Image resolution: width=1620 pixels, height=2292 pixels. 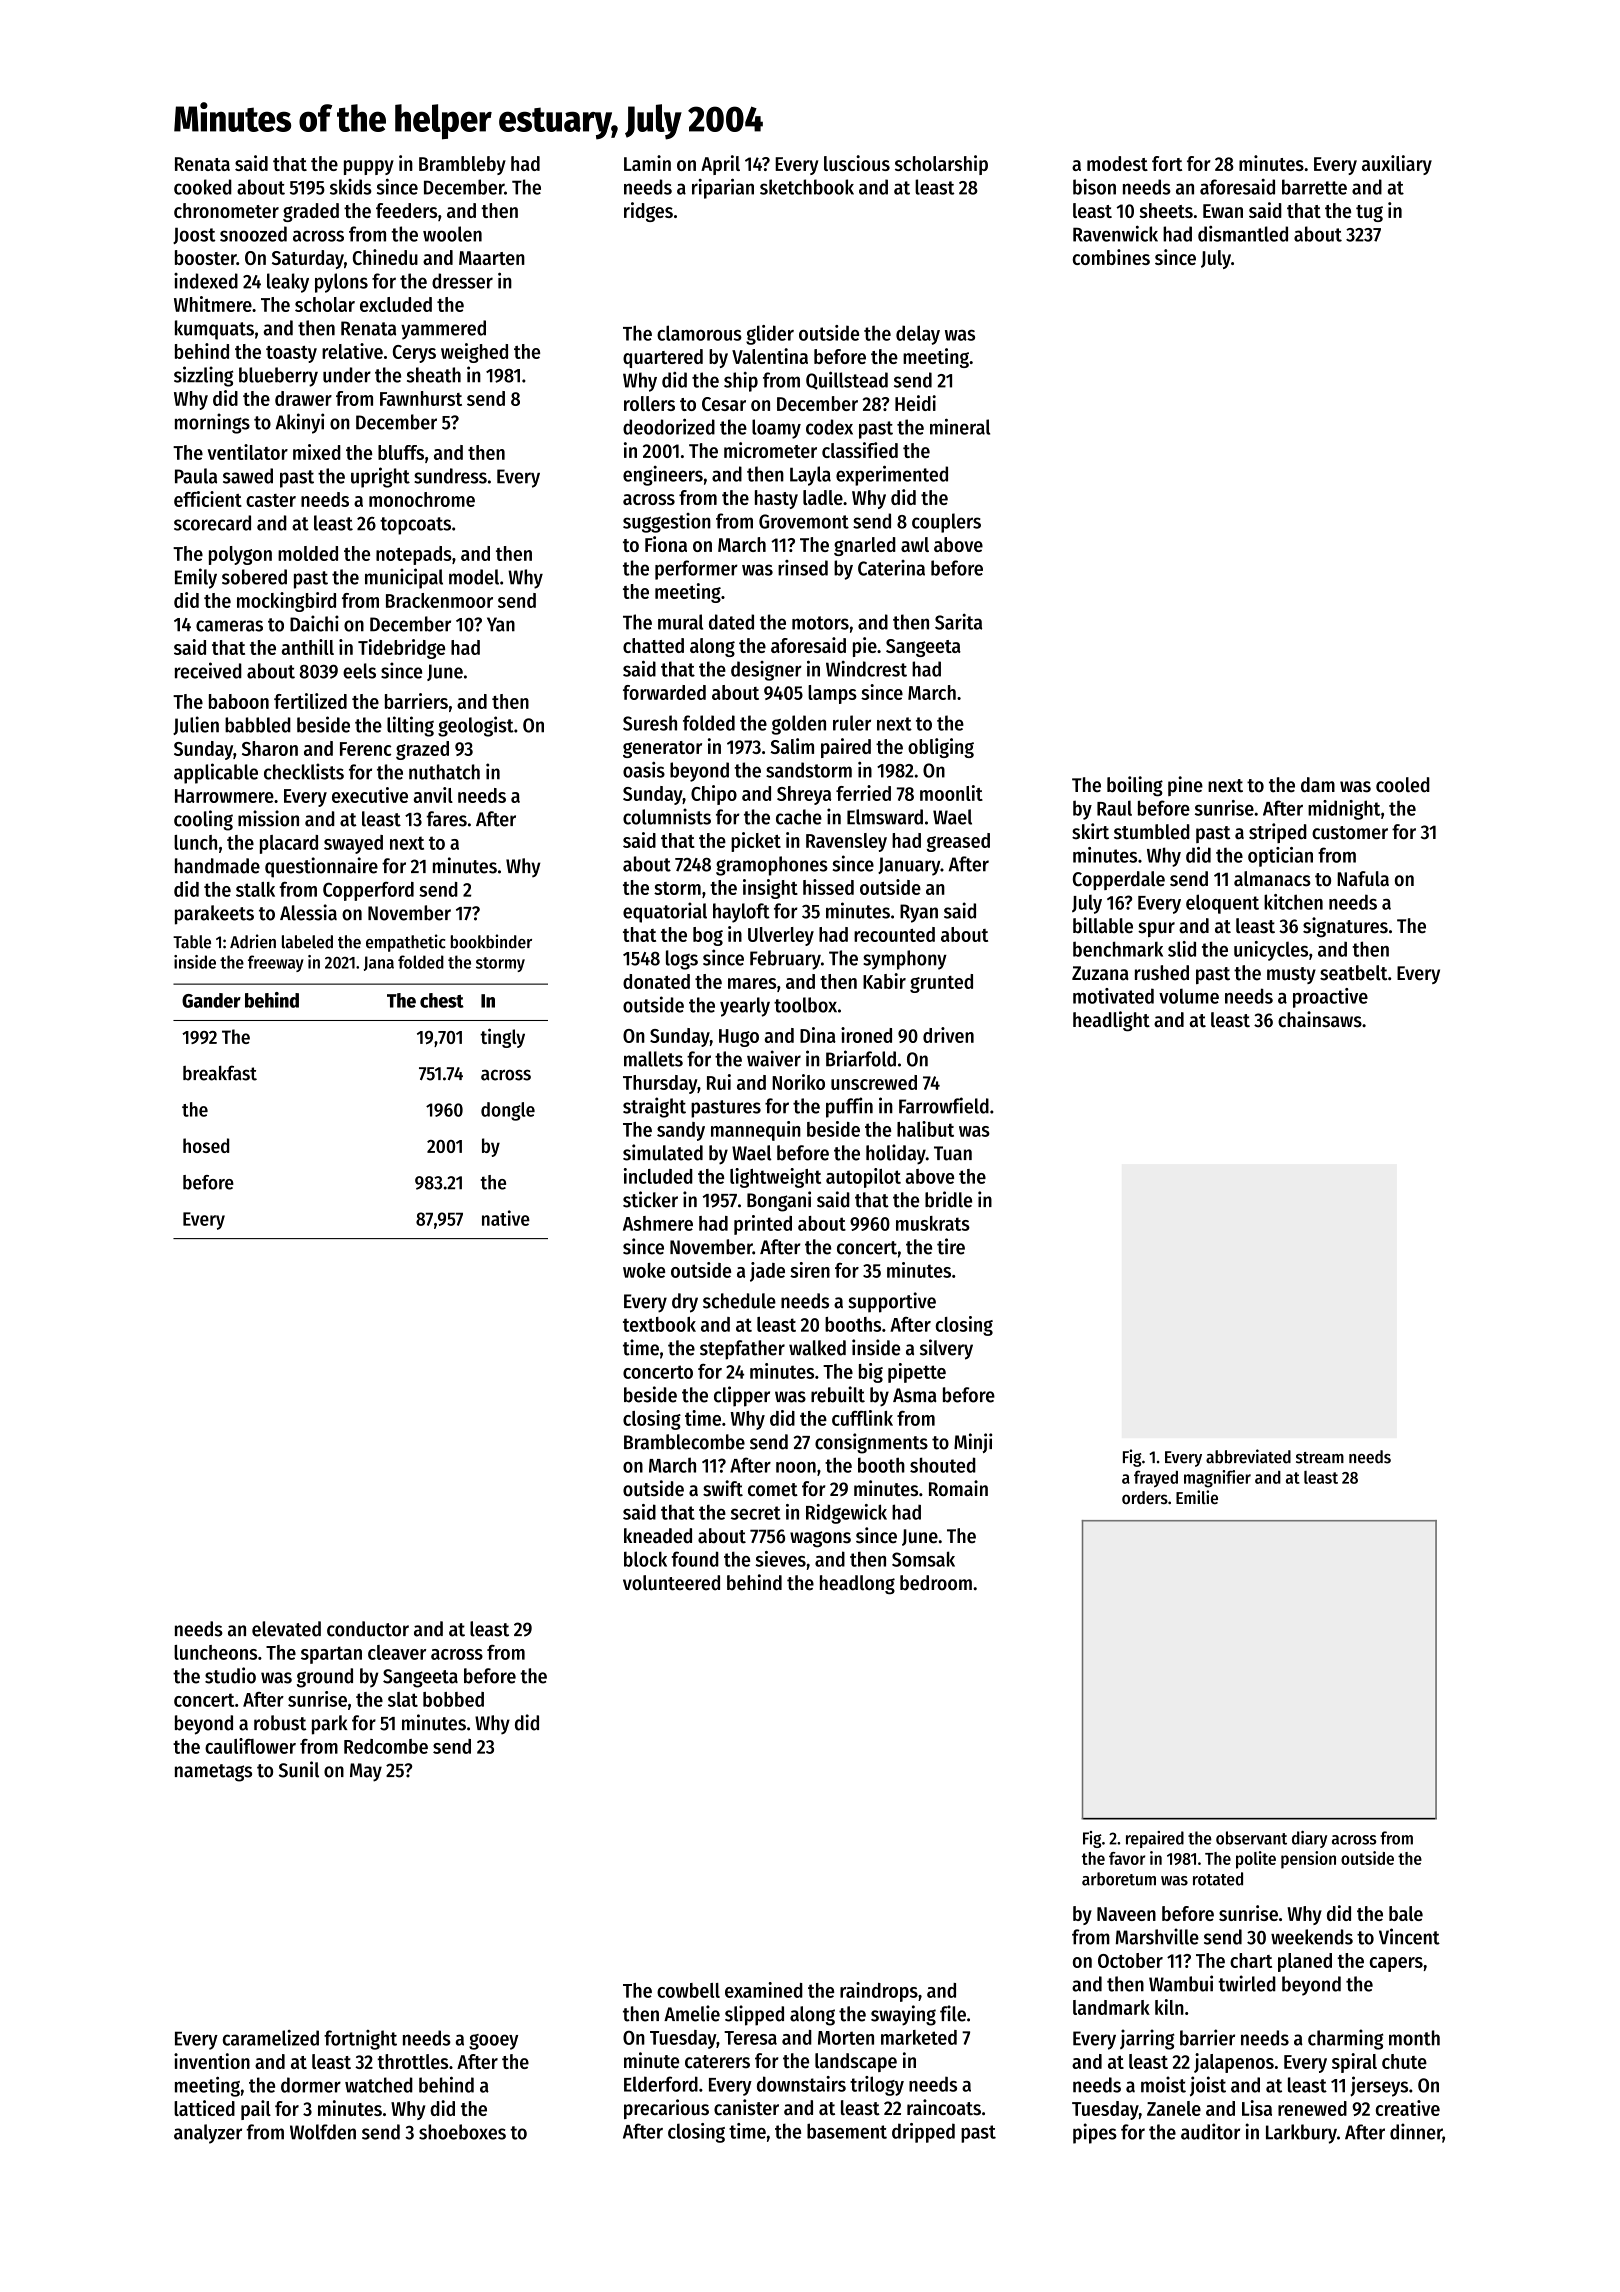 What do you see at coordinates (923, 2133) in the screenshot?
I see `dripped` at bounding box center [923, 2133].
